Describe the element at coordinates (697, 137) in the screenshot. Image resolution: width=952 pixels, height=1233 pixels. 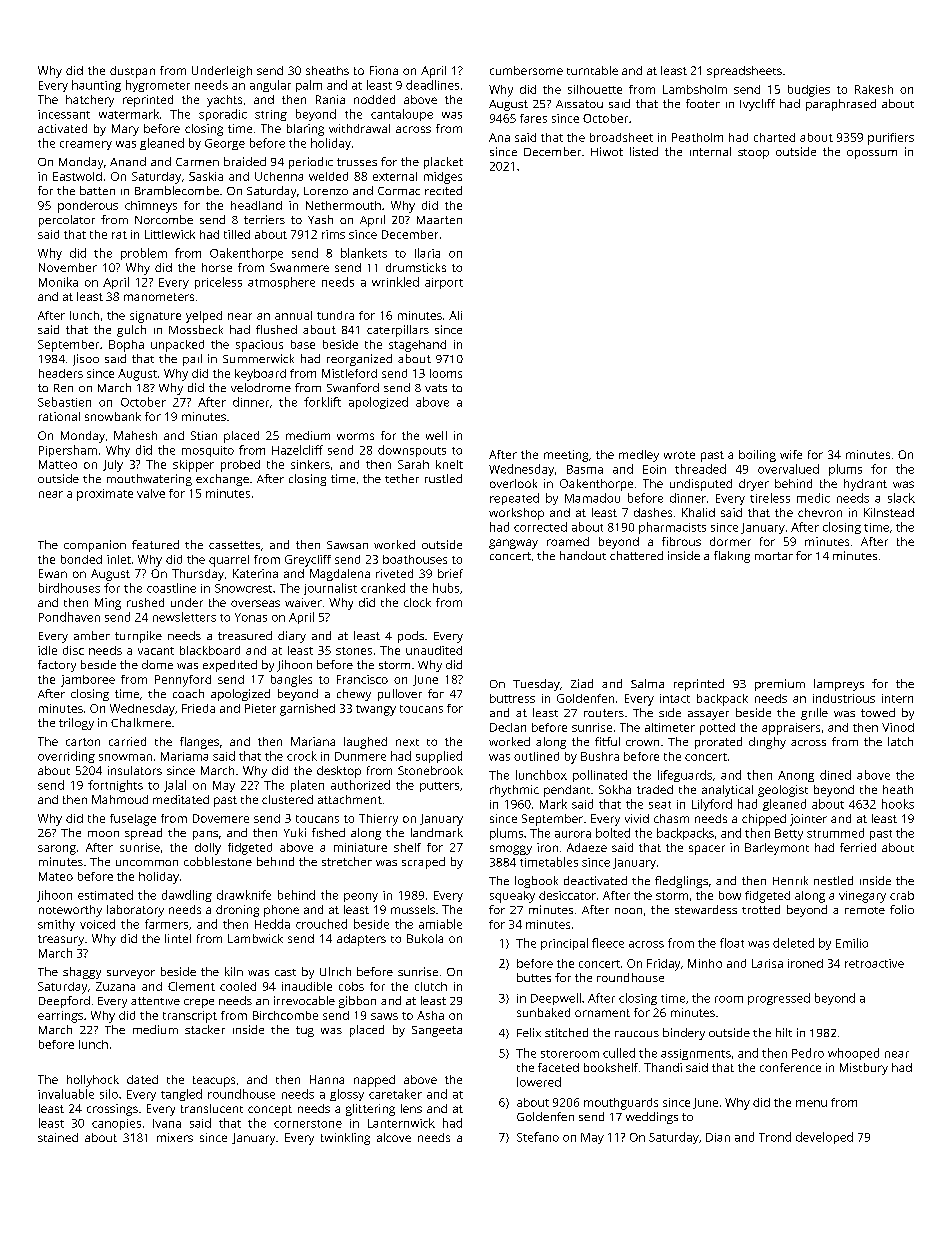
I see `Peatholm` at that location.
